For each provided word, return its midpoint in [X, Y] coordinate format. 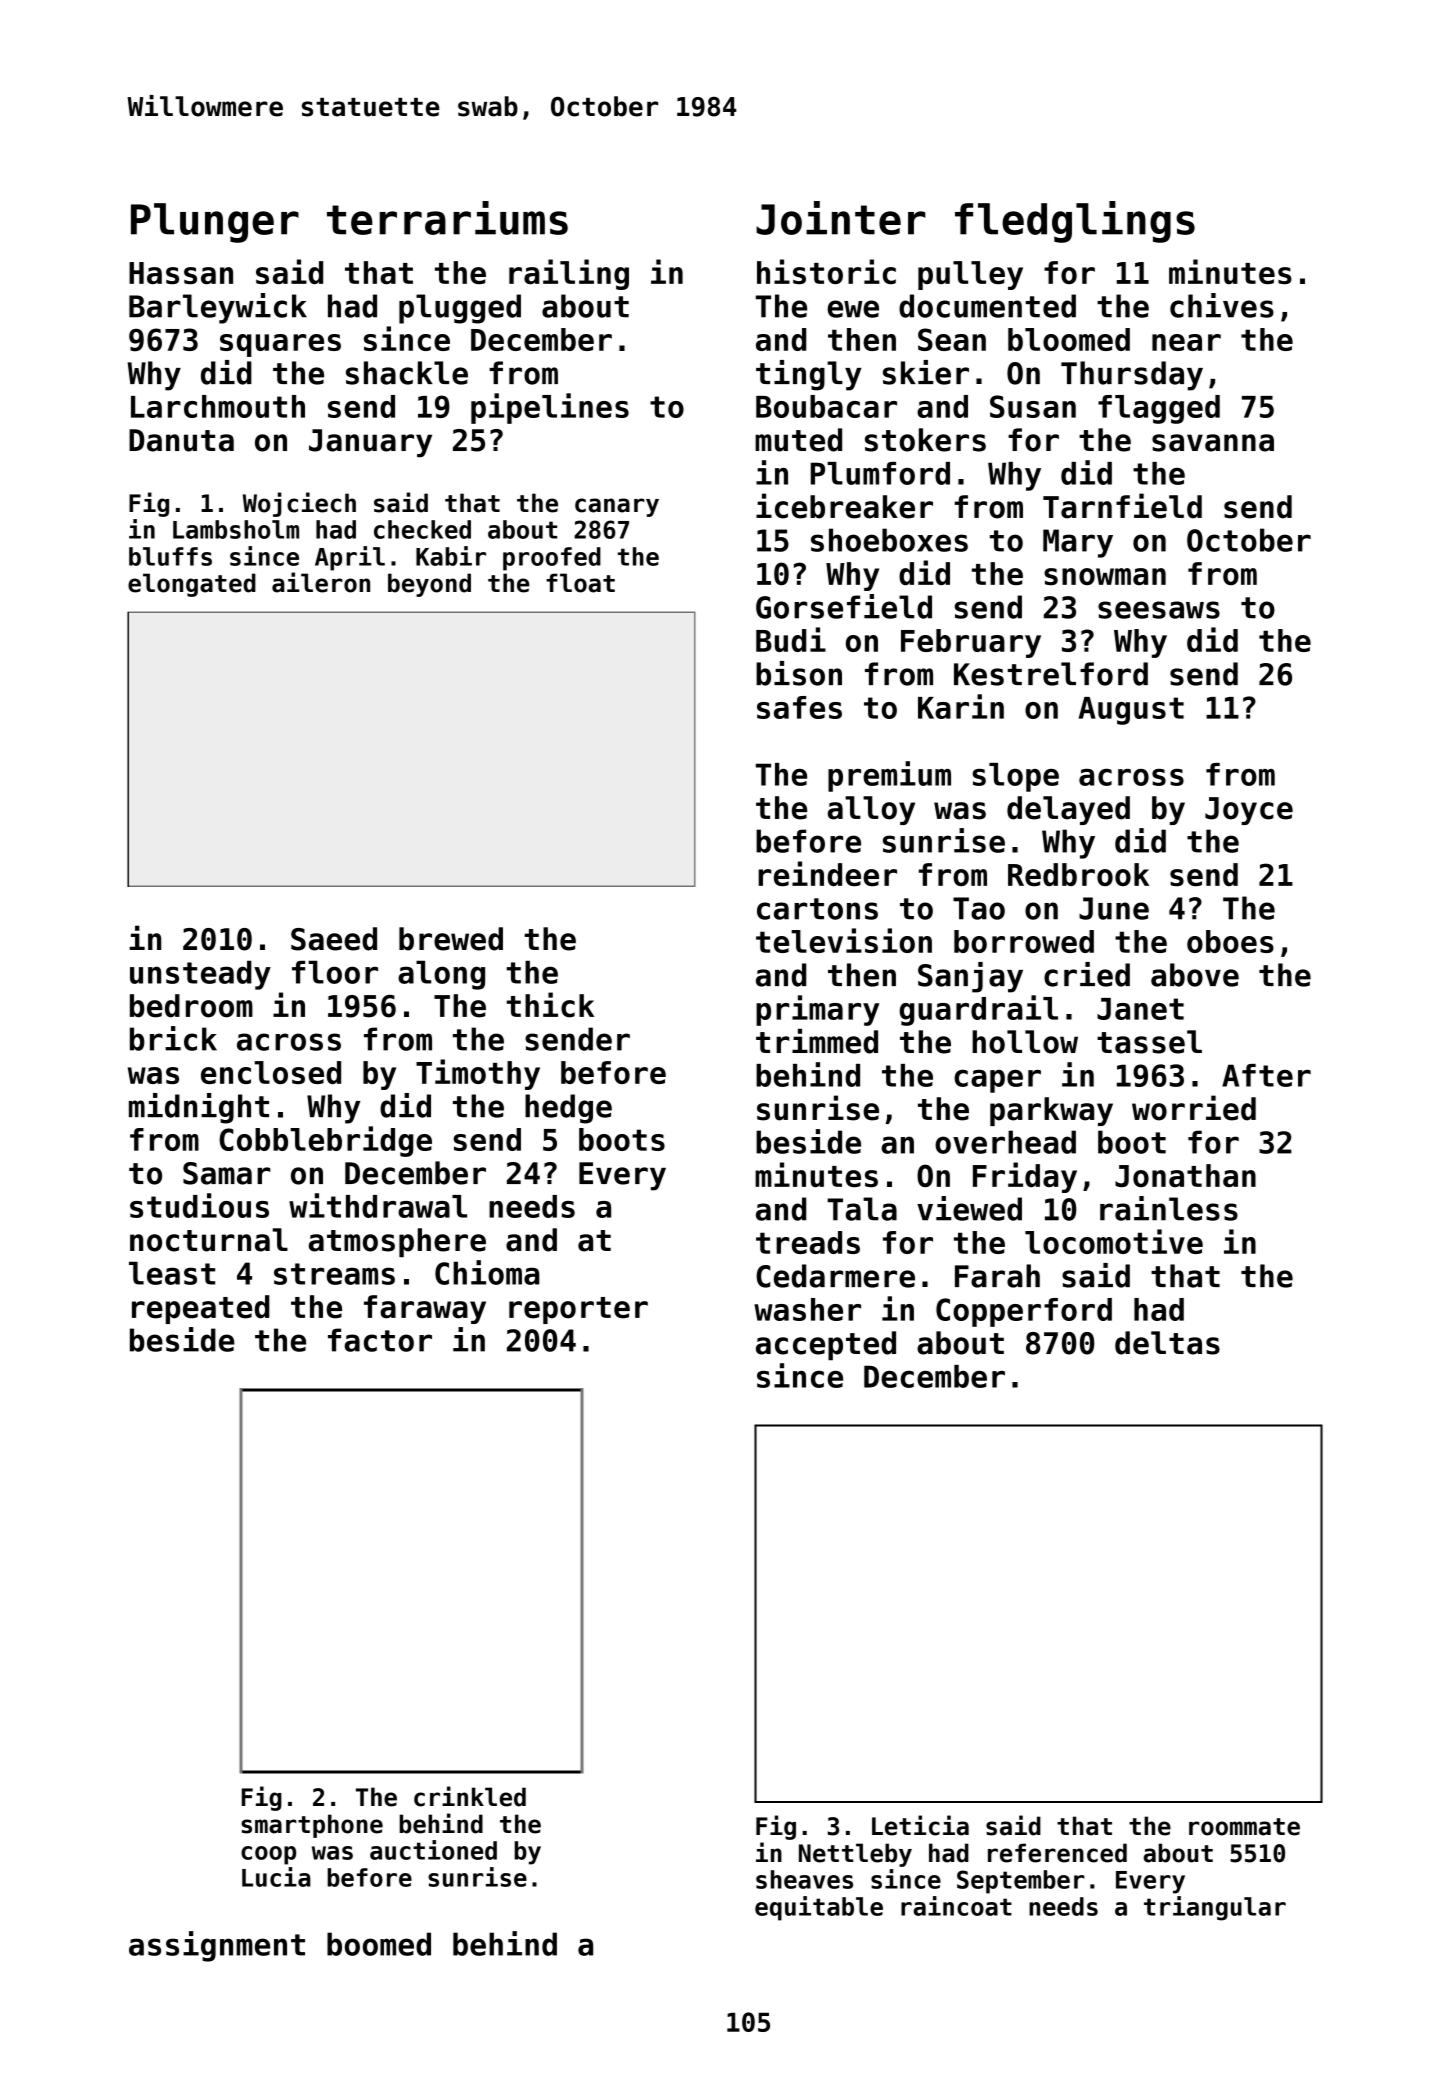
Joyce [1249, 811]
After [1266, 1075]
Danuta [181, 440]
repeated [201, 1309]
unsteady [200, 975]
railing [569, 274]
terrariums [447, 218]
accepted [826, 1346]
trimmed [817, 1041]
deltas [1167, 1343]
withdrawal [378, 1205]
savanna [1213, 443]
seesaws [1159, 610]
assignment [217, 1946]
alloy [871, 810]
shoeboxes [889, 540]
